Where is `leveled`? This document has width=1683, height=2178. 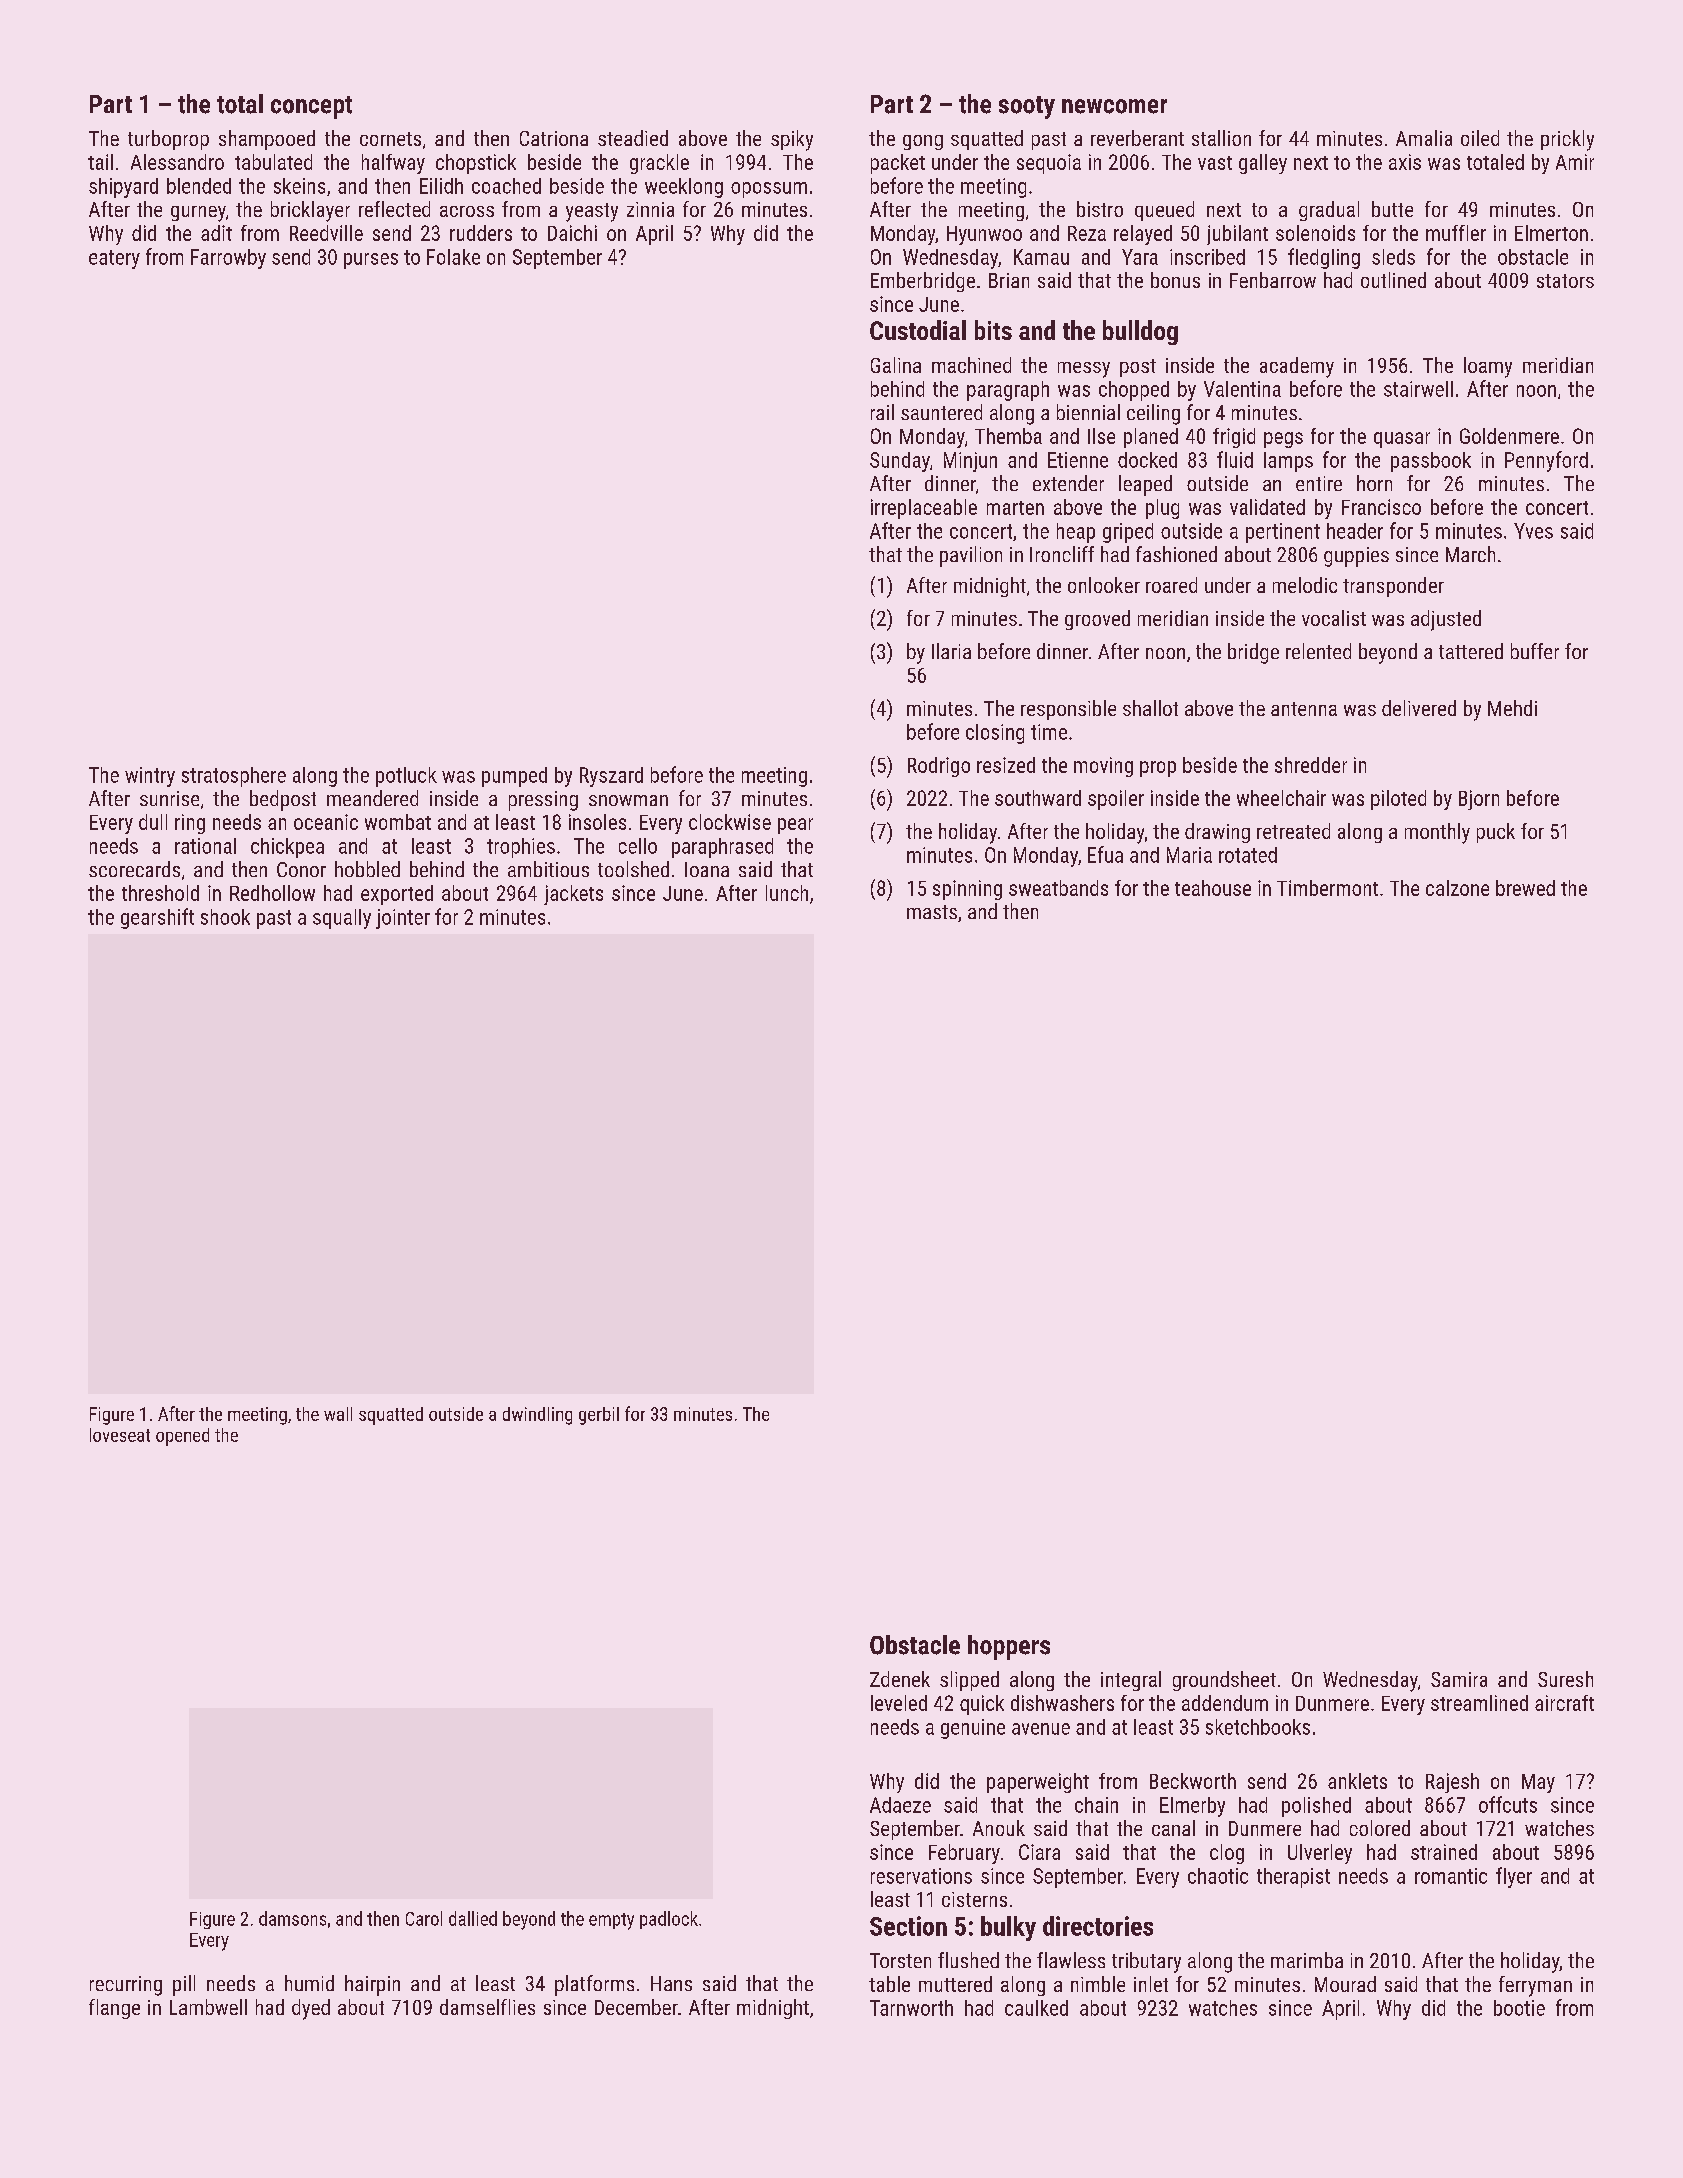
leveled is located at coordinates (899, 1703).
